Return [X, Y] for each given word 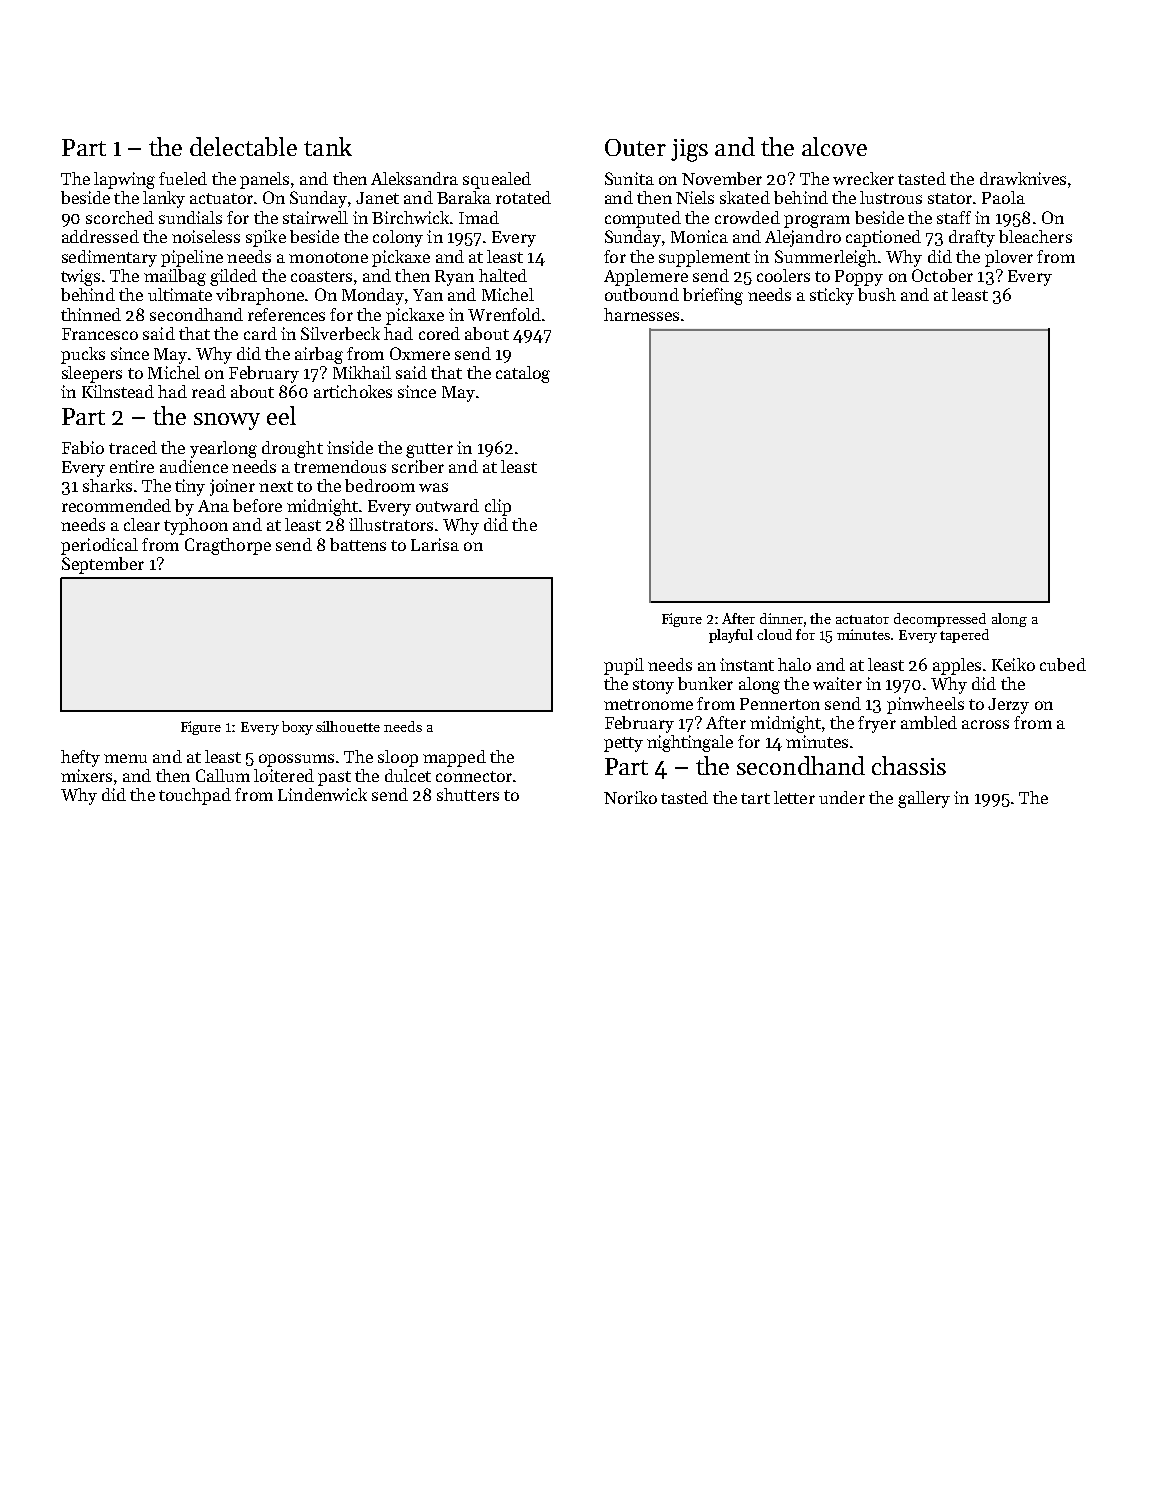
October [942, 275]
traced [133, 447]
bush [877, 294]
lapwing [124, 180]
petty [623, 744]
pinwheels [925, 705]
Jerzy [1008, 706]
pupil [624, 666]
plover [1009, 258]
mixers [86, 775]
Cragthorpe [228, 546]
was [433, 487]
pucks [83, 355]
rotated [523, 197]
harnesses [641, 314]
